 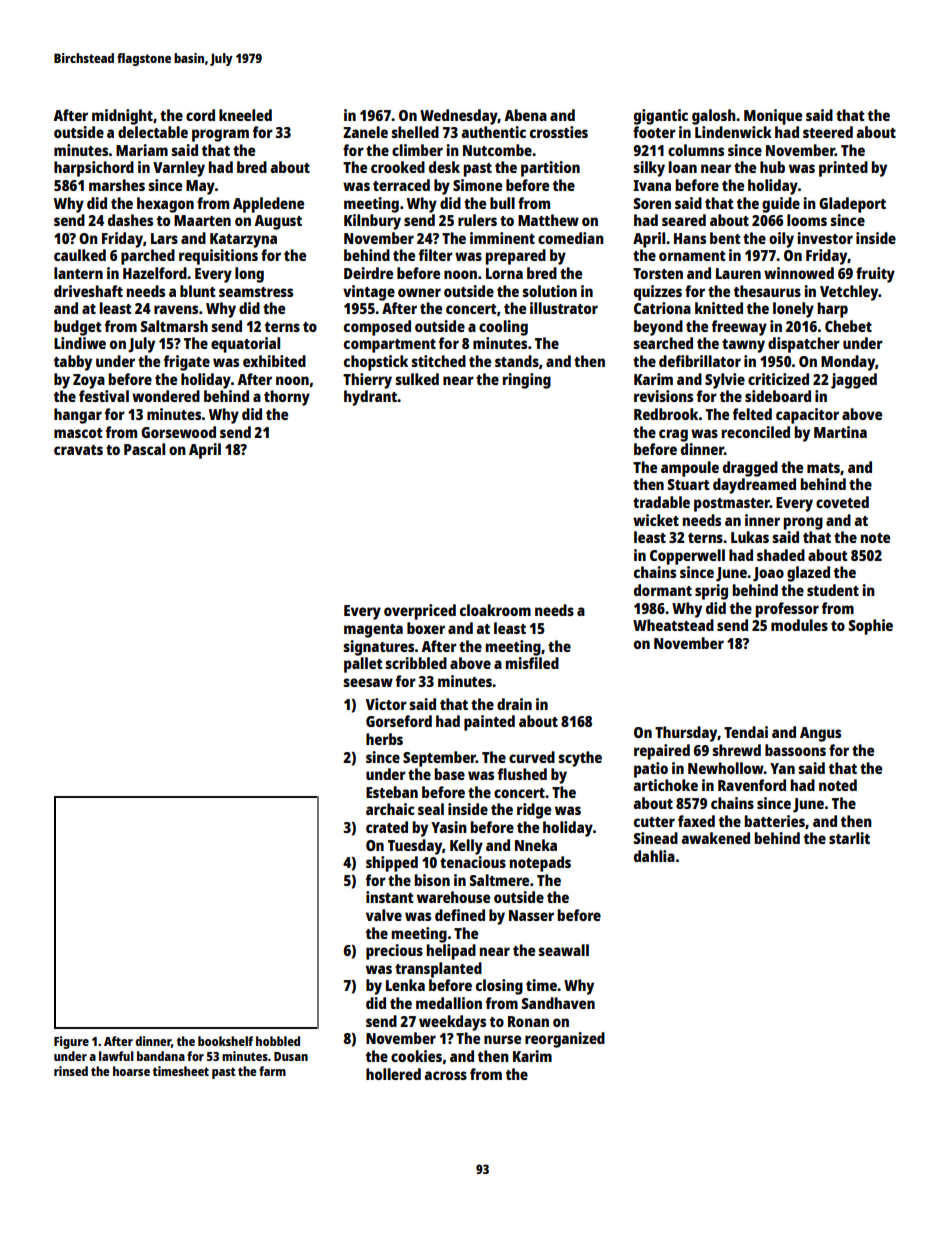 I want to click on Pascal, so click(x=144, y=449).
